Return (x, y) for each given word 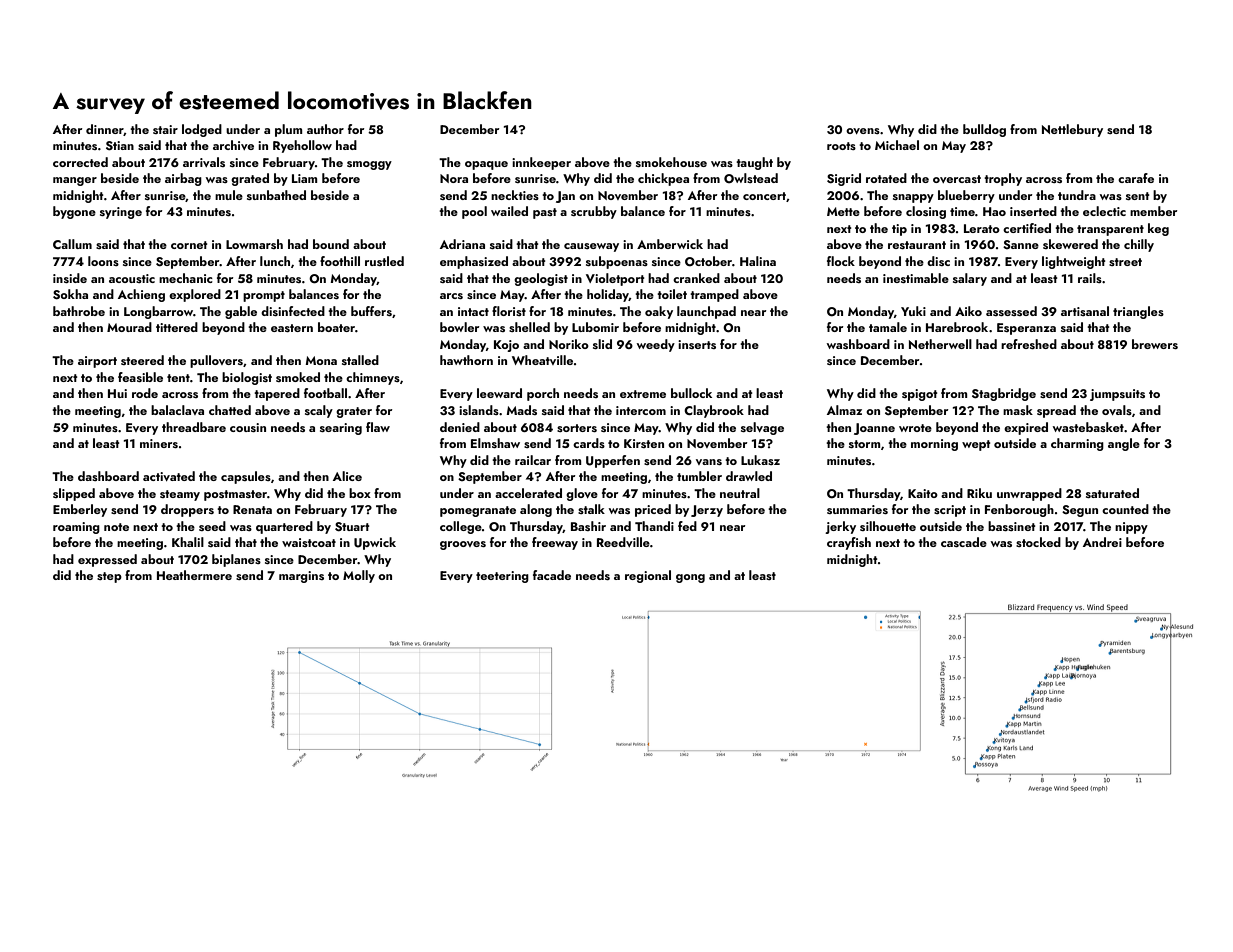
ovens (863, 131)
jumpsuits (1117, 395)
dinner (105, 130)
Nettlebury (1072, 130)
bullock (691, 393)
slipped (74, 494)
